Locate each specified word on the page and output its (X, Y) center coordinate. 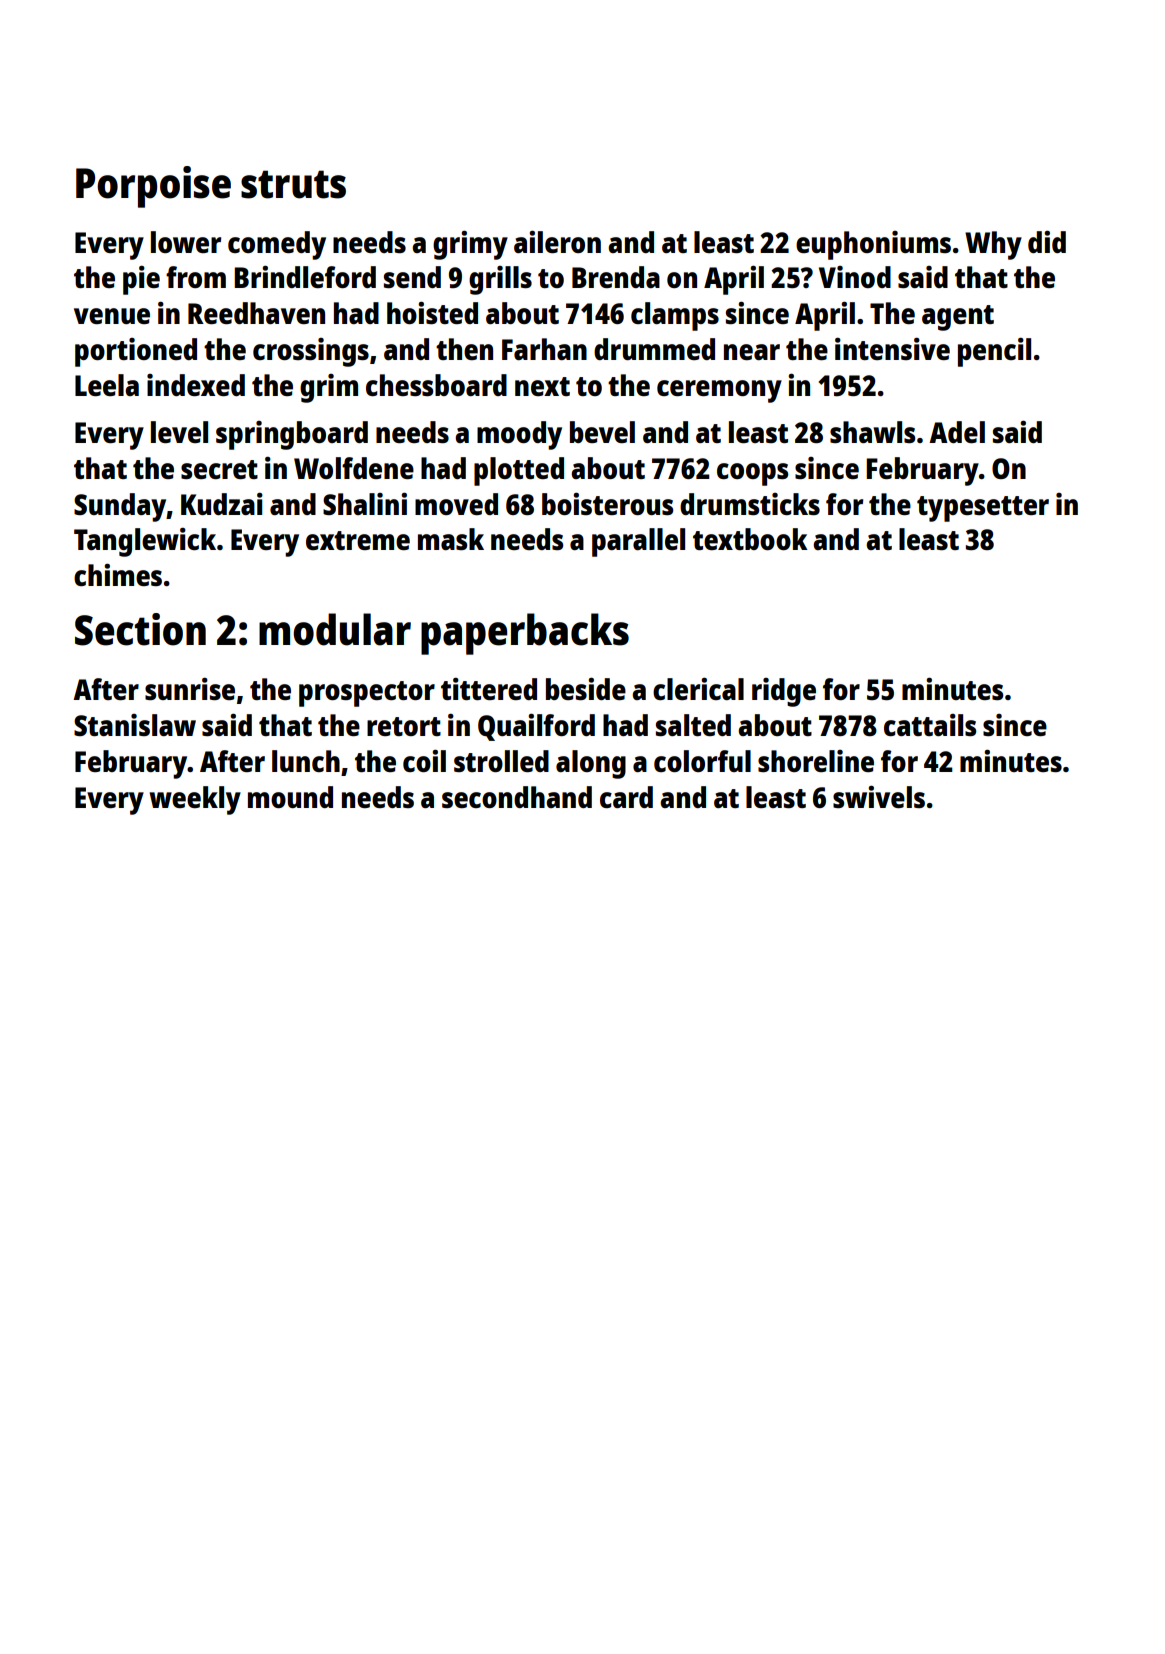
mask (451, 539)
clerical (698, 689)
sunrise (190, 689)
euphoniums (873, 245)
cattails (930, 725)
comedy (277, 245)
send (412, 277)
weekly (195, 800)
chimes (118, 575)
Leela (107, 385)
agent (958, 318)
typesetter (983, 509)
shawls (872, 432)
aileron (557, 242)
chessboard (436, 385)
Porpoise (153, 187)
